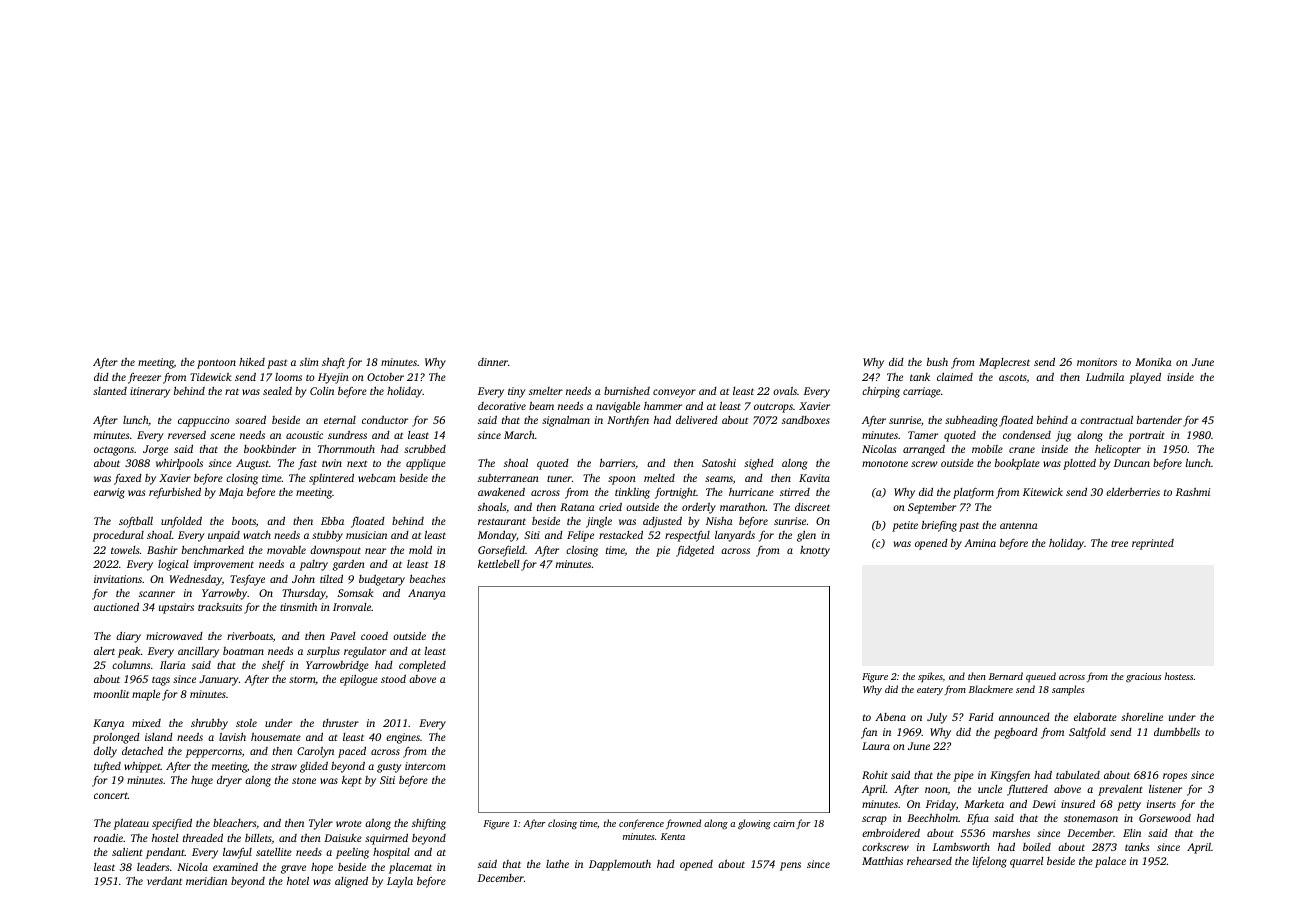  Describe the element at coordinates (104, 651) in the document. I see `alert` at that location.
